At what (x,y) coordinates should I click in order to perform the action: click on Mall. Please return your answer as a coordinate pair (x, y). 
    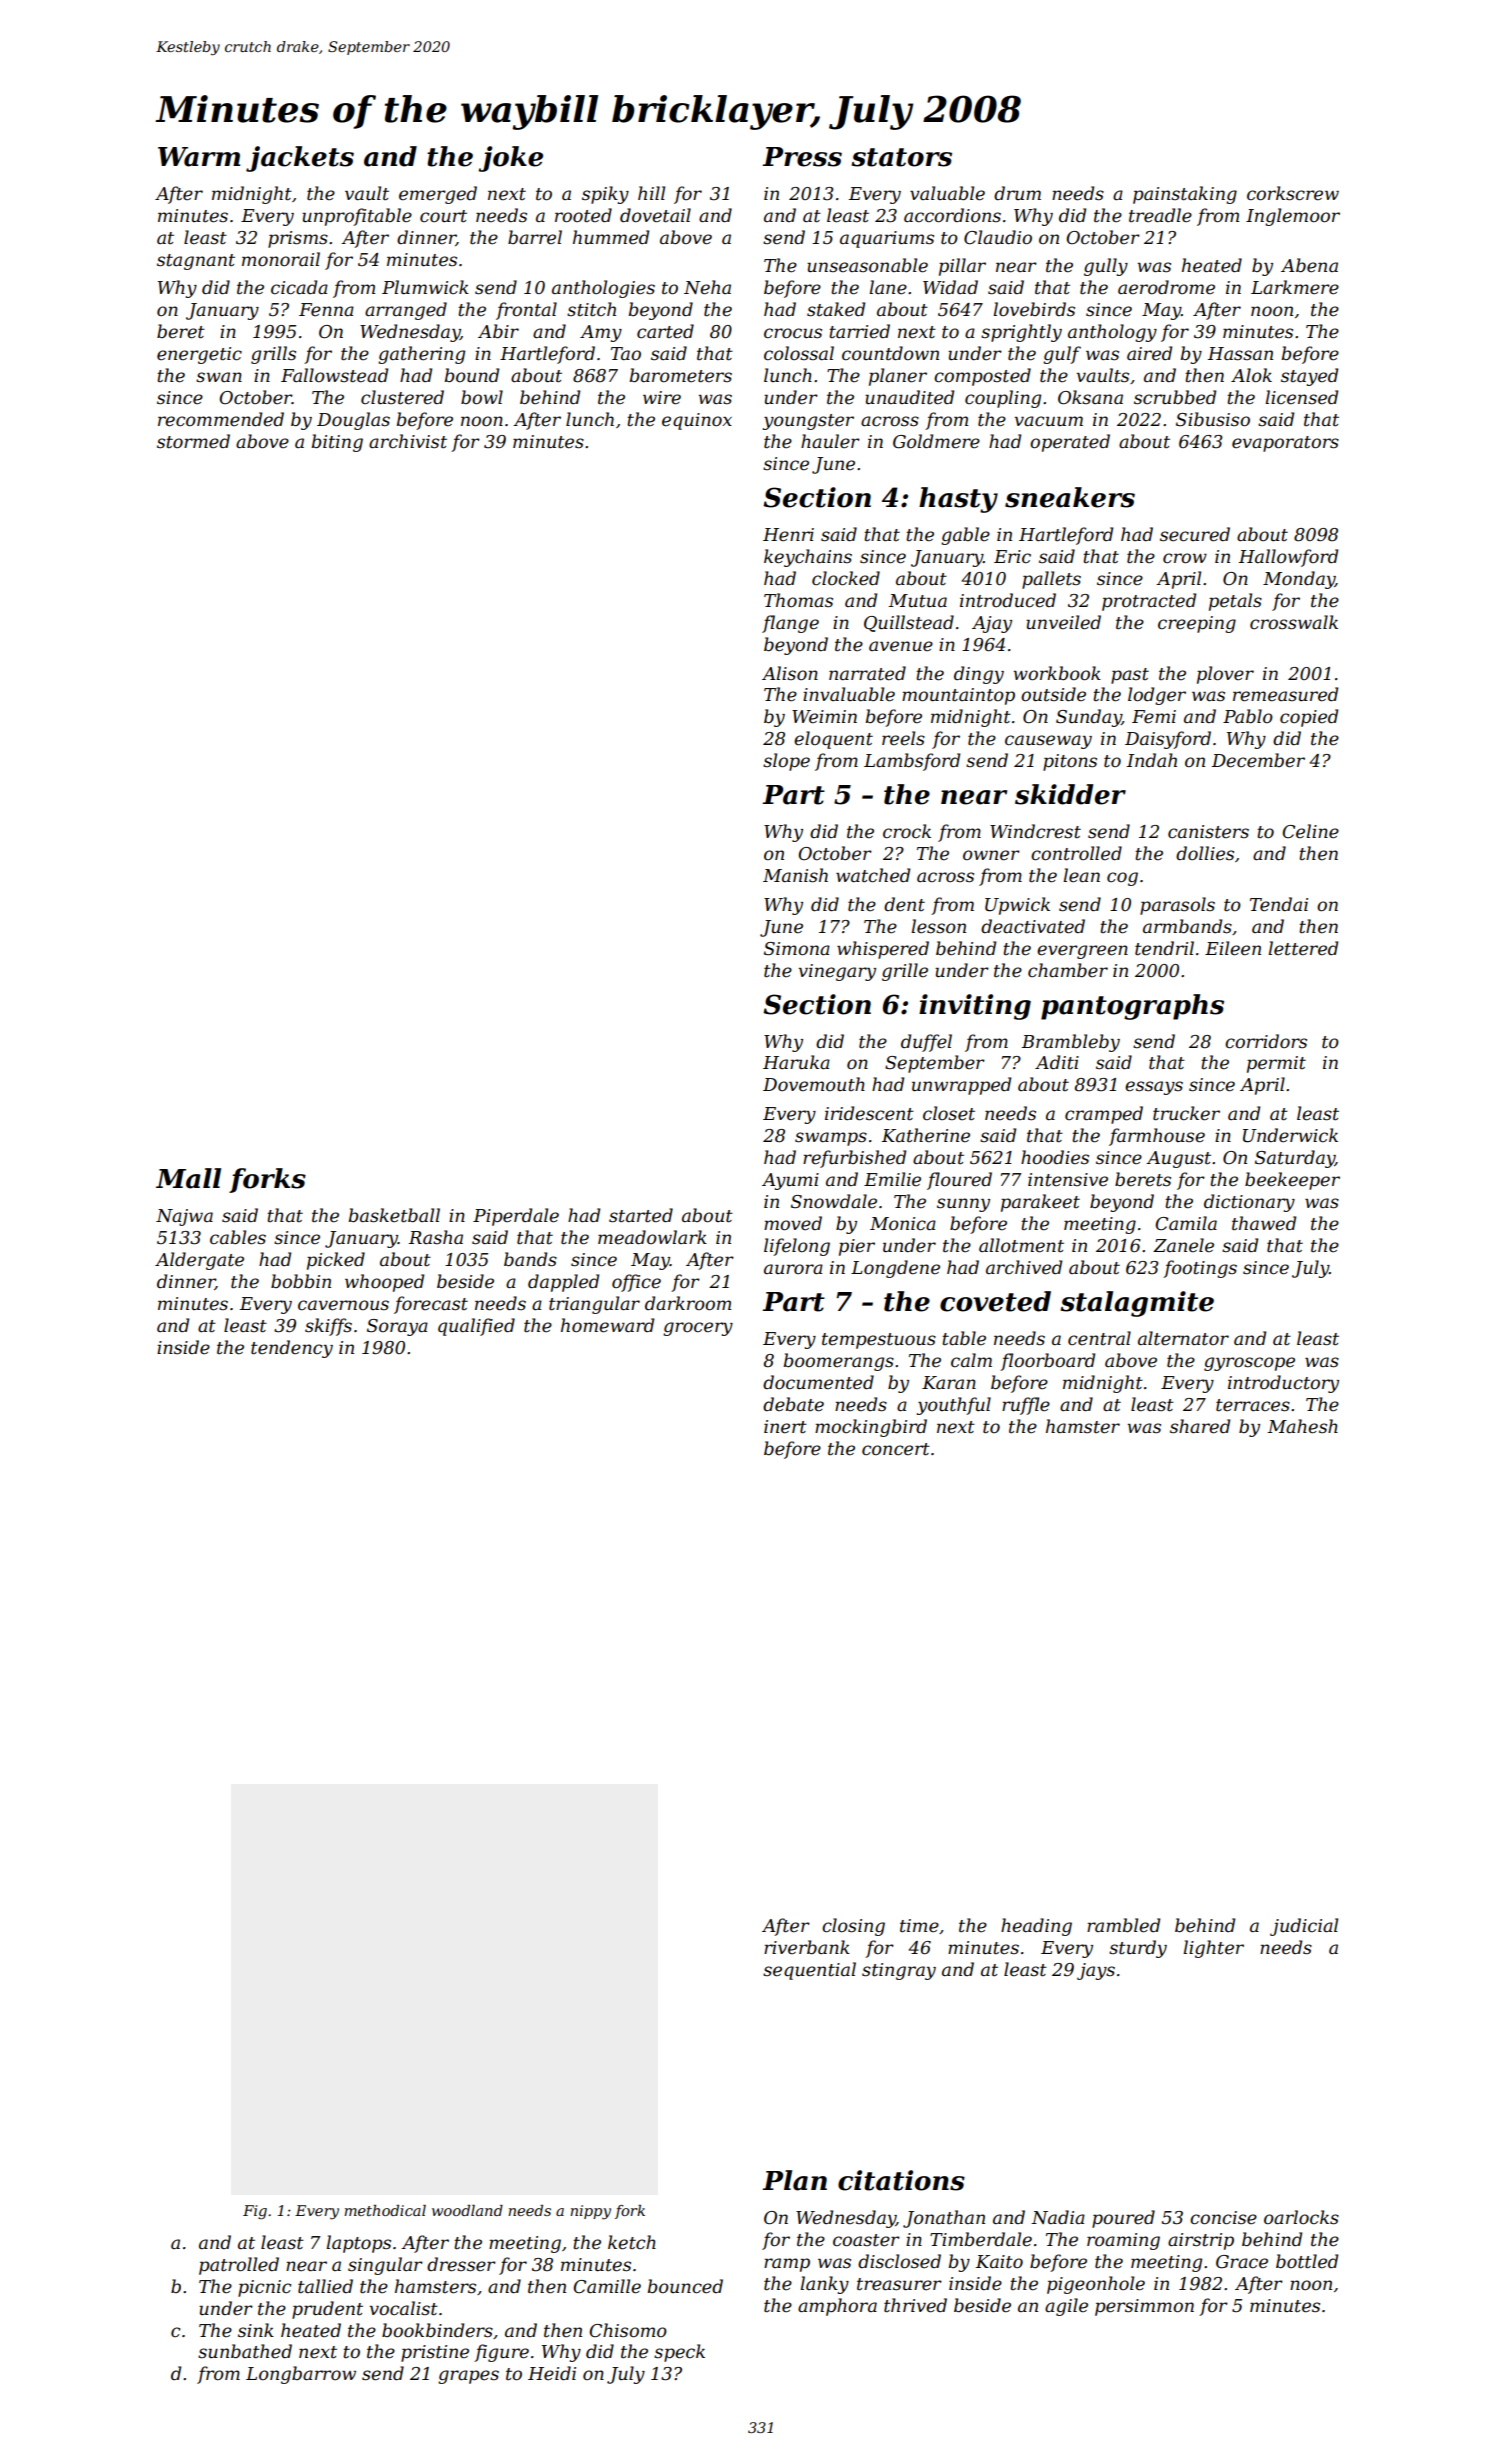
    Looking at the image, I should click on (188, 1178).
